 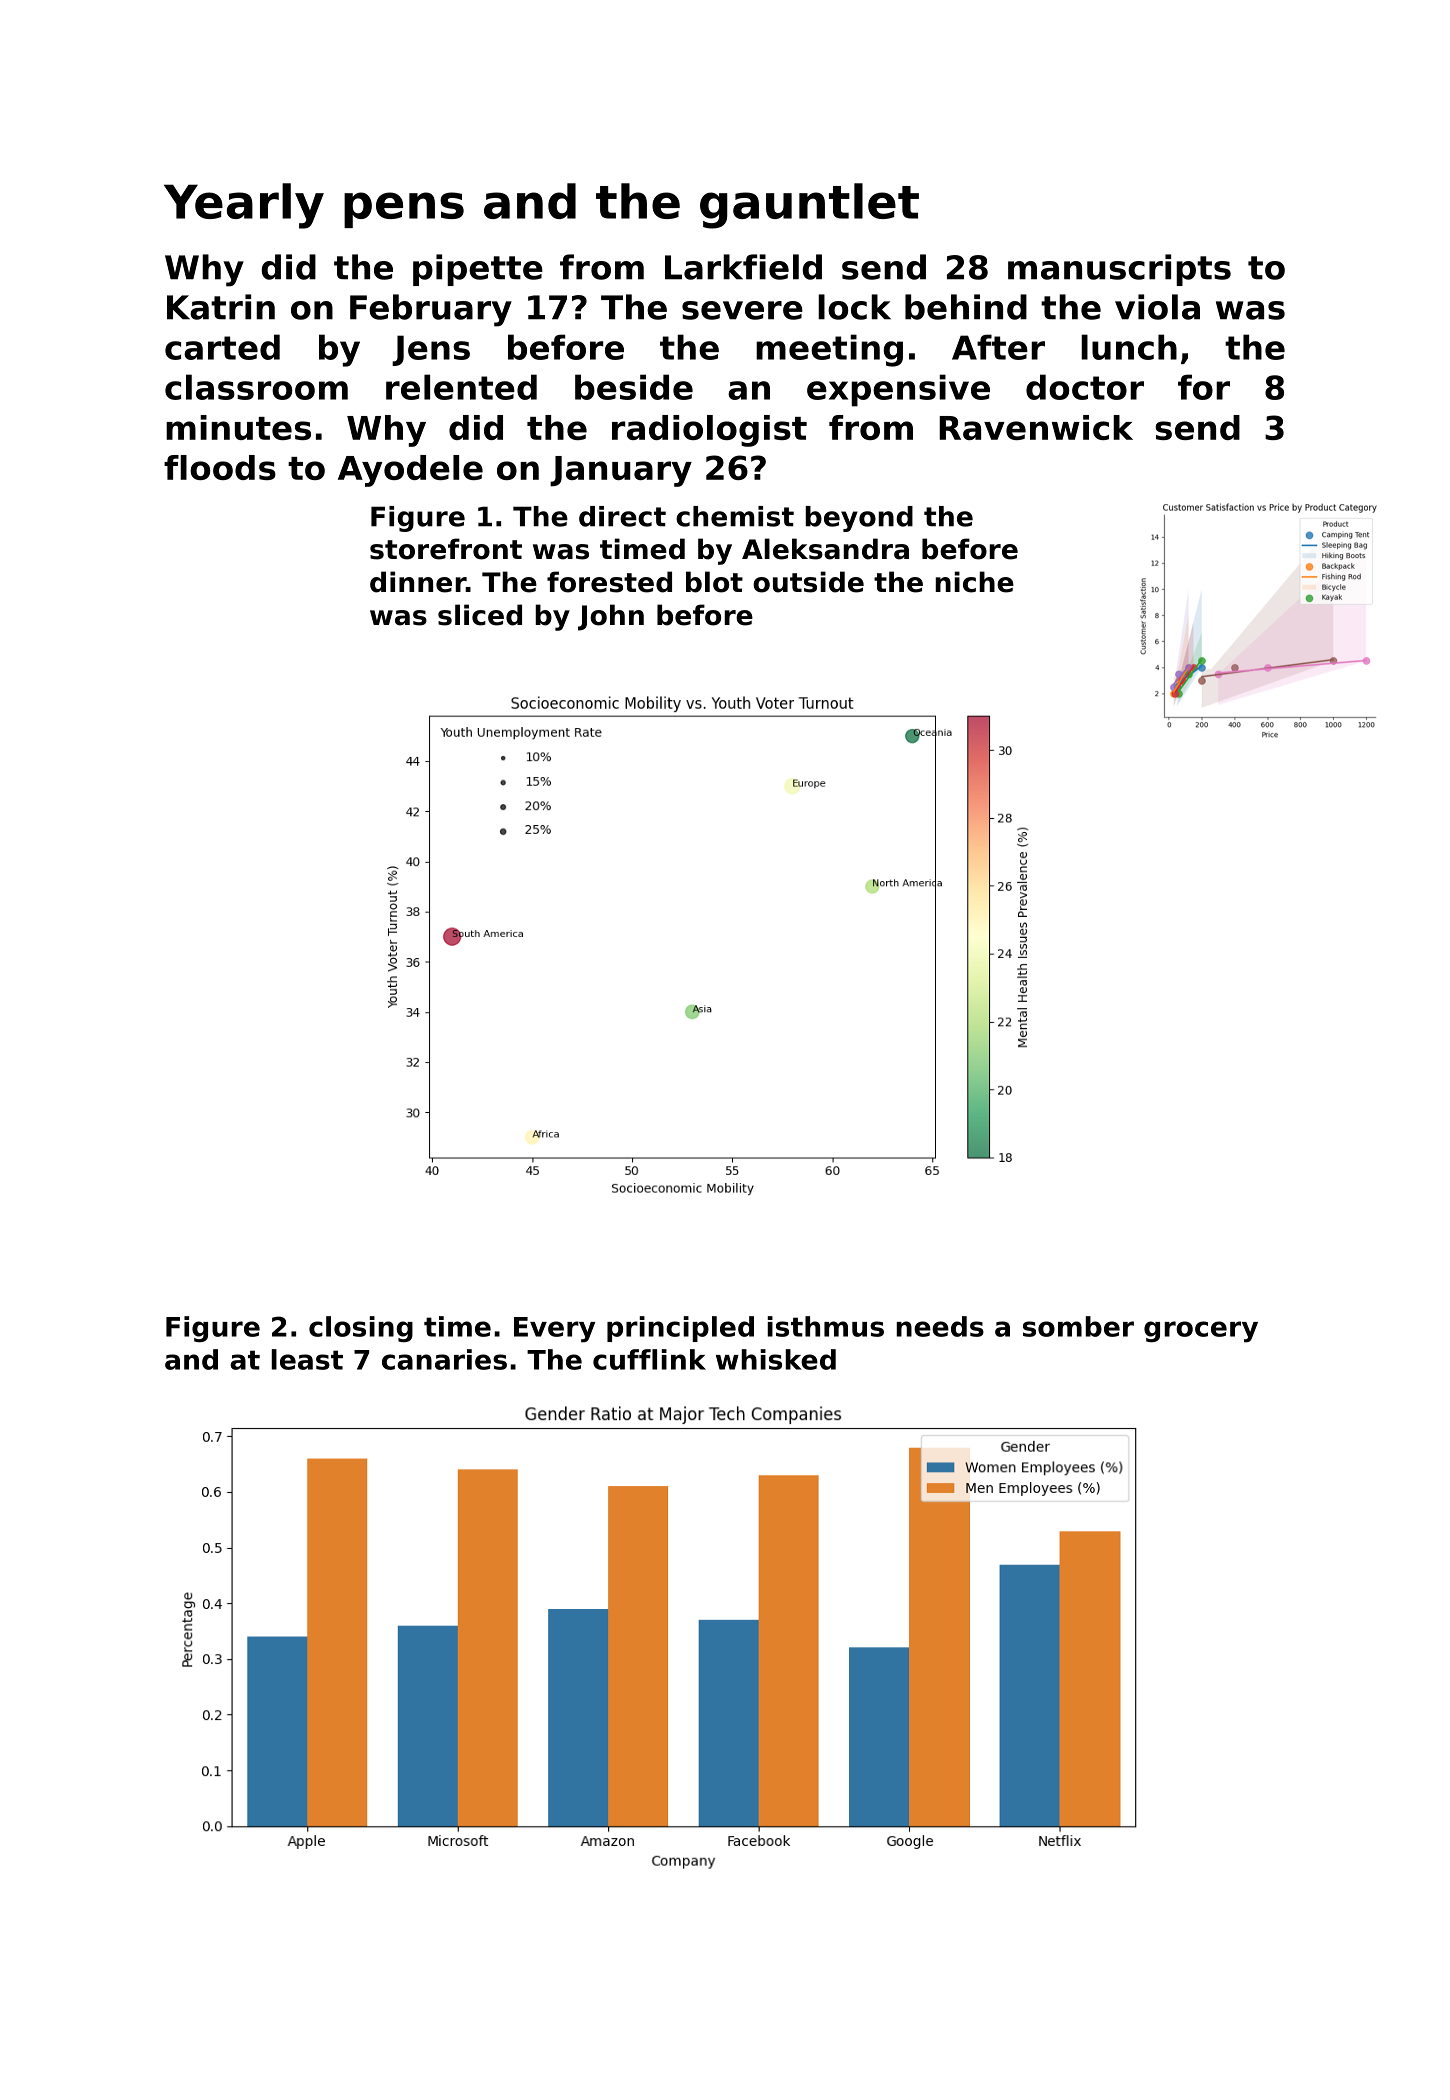 What do you see at coordinates (410, 471) in the screenshot?
I see `Ayodele` at bounding box center [410, 471].
